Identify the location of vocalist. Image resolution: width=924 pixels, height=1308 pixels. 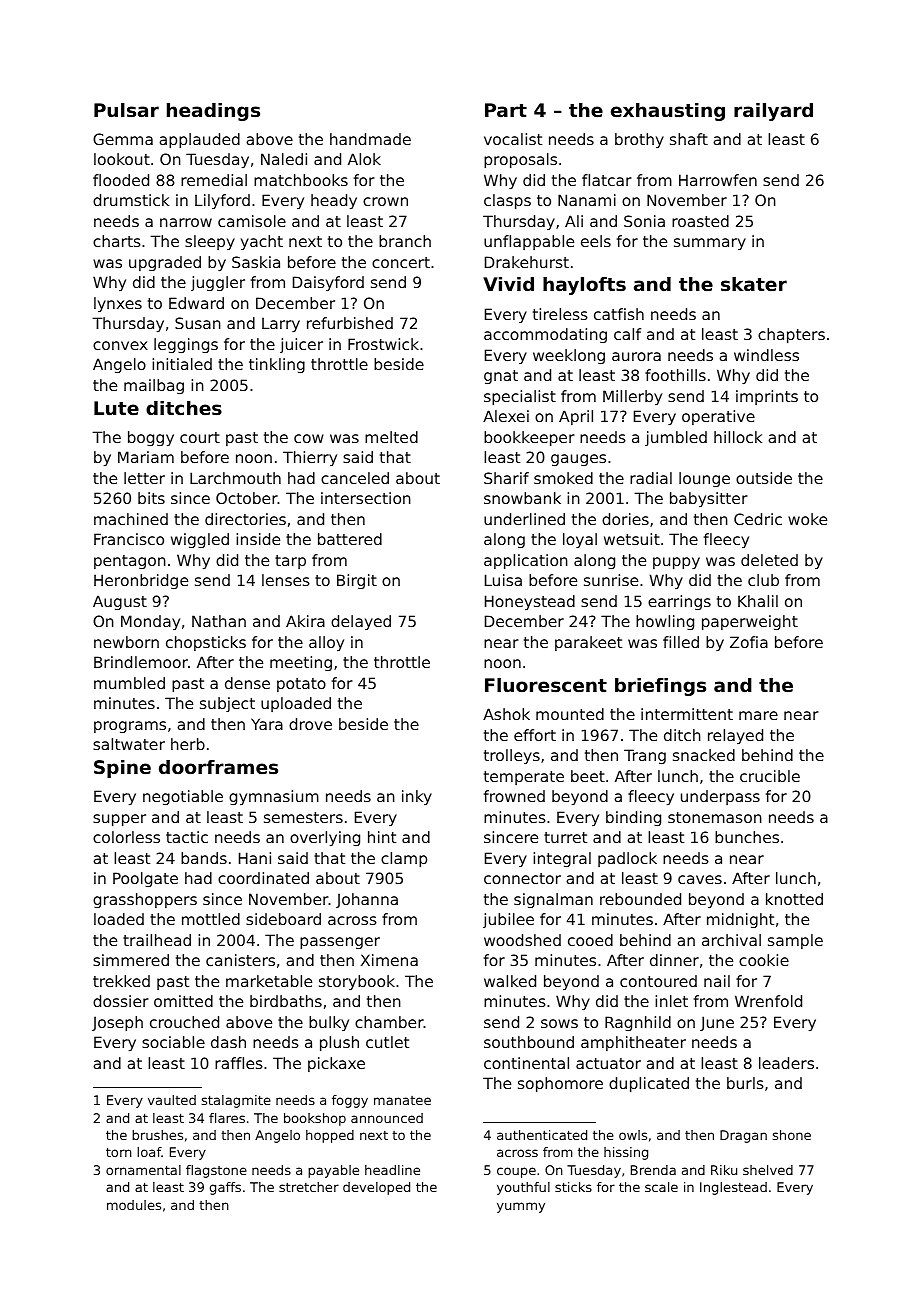
(513, 139).
